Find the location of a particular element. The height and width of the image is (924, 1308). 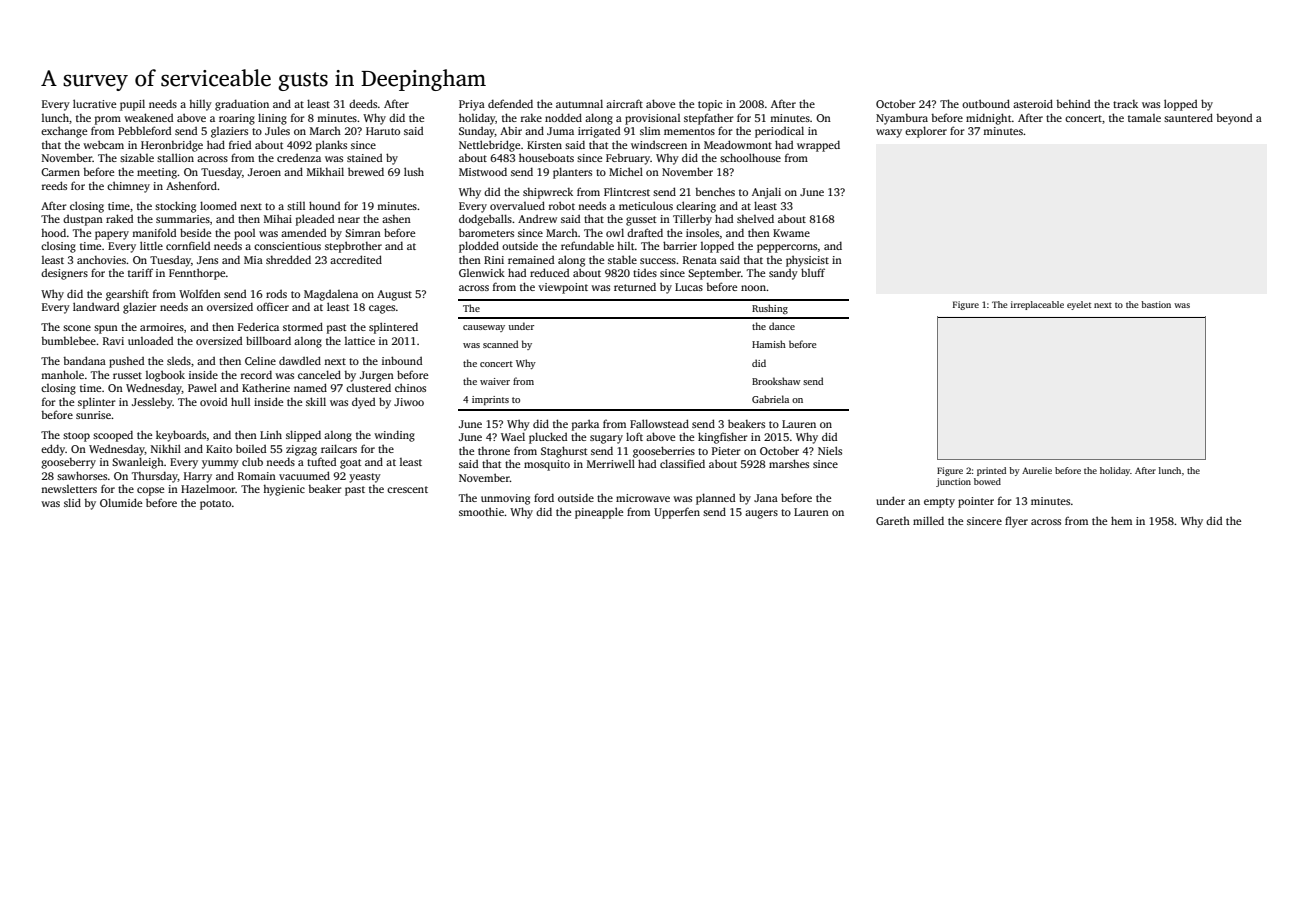

deeds is located at coordinates (363, 103).
